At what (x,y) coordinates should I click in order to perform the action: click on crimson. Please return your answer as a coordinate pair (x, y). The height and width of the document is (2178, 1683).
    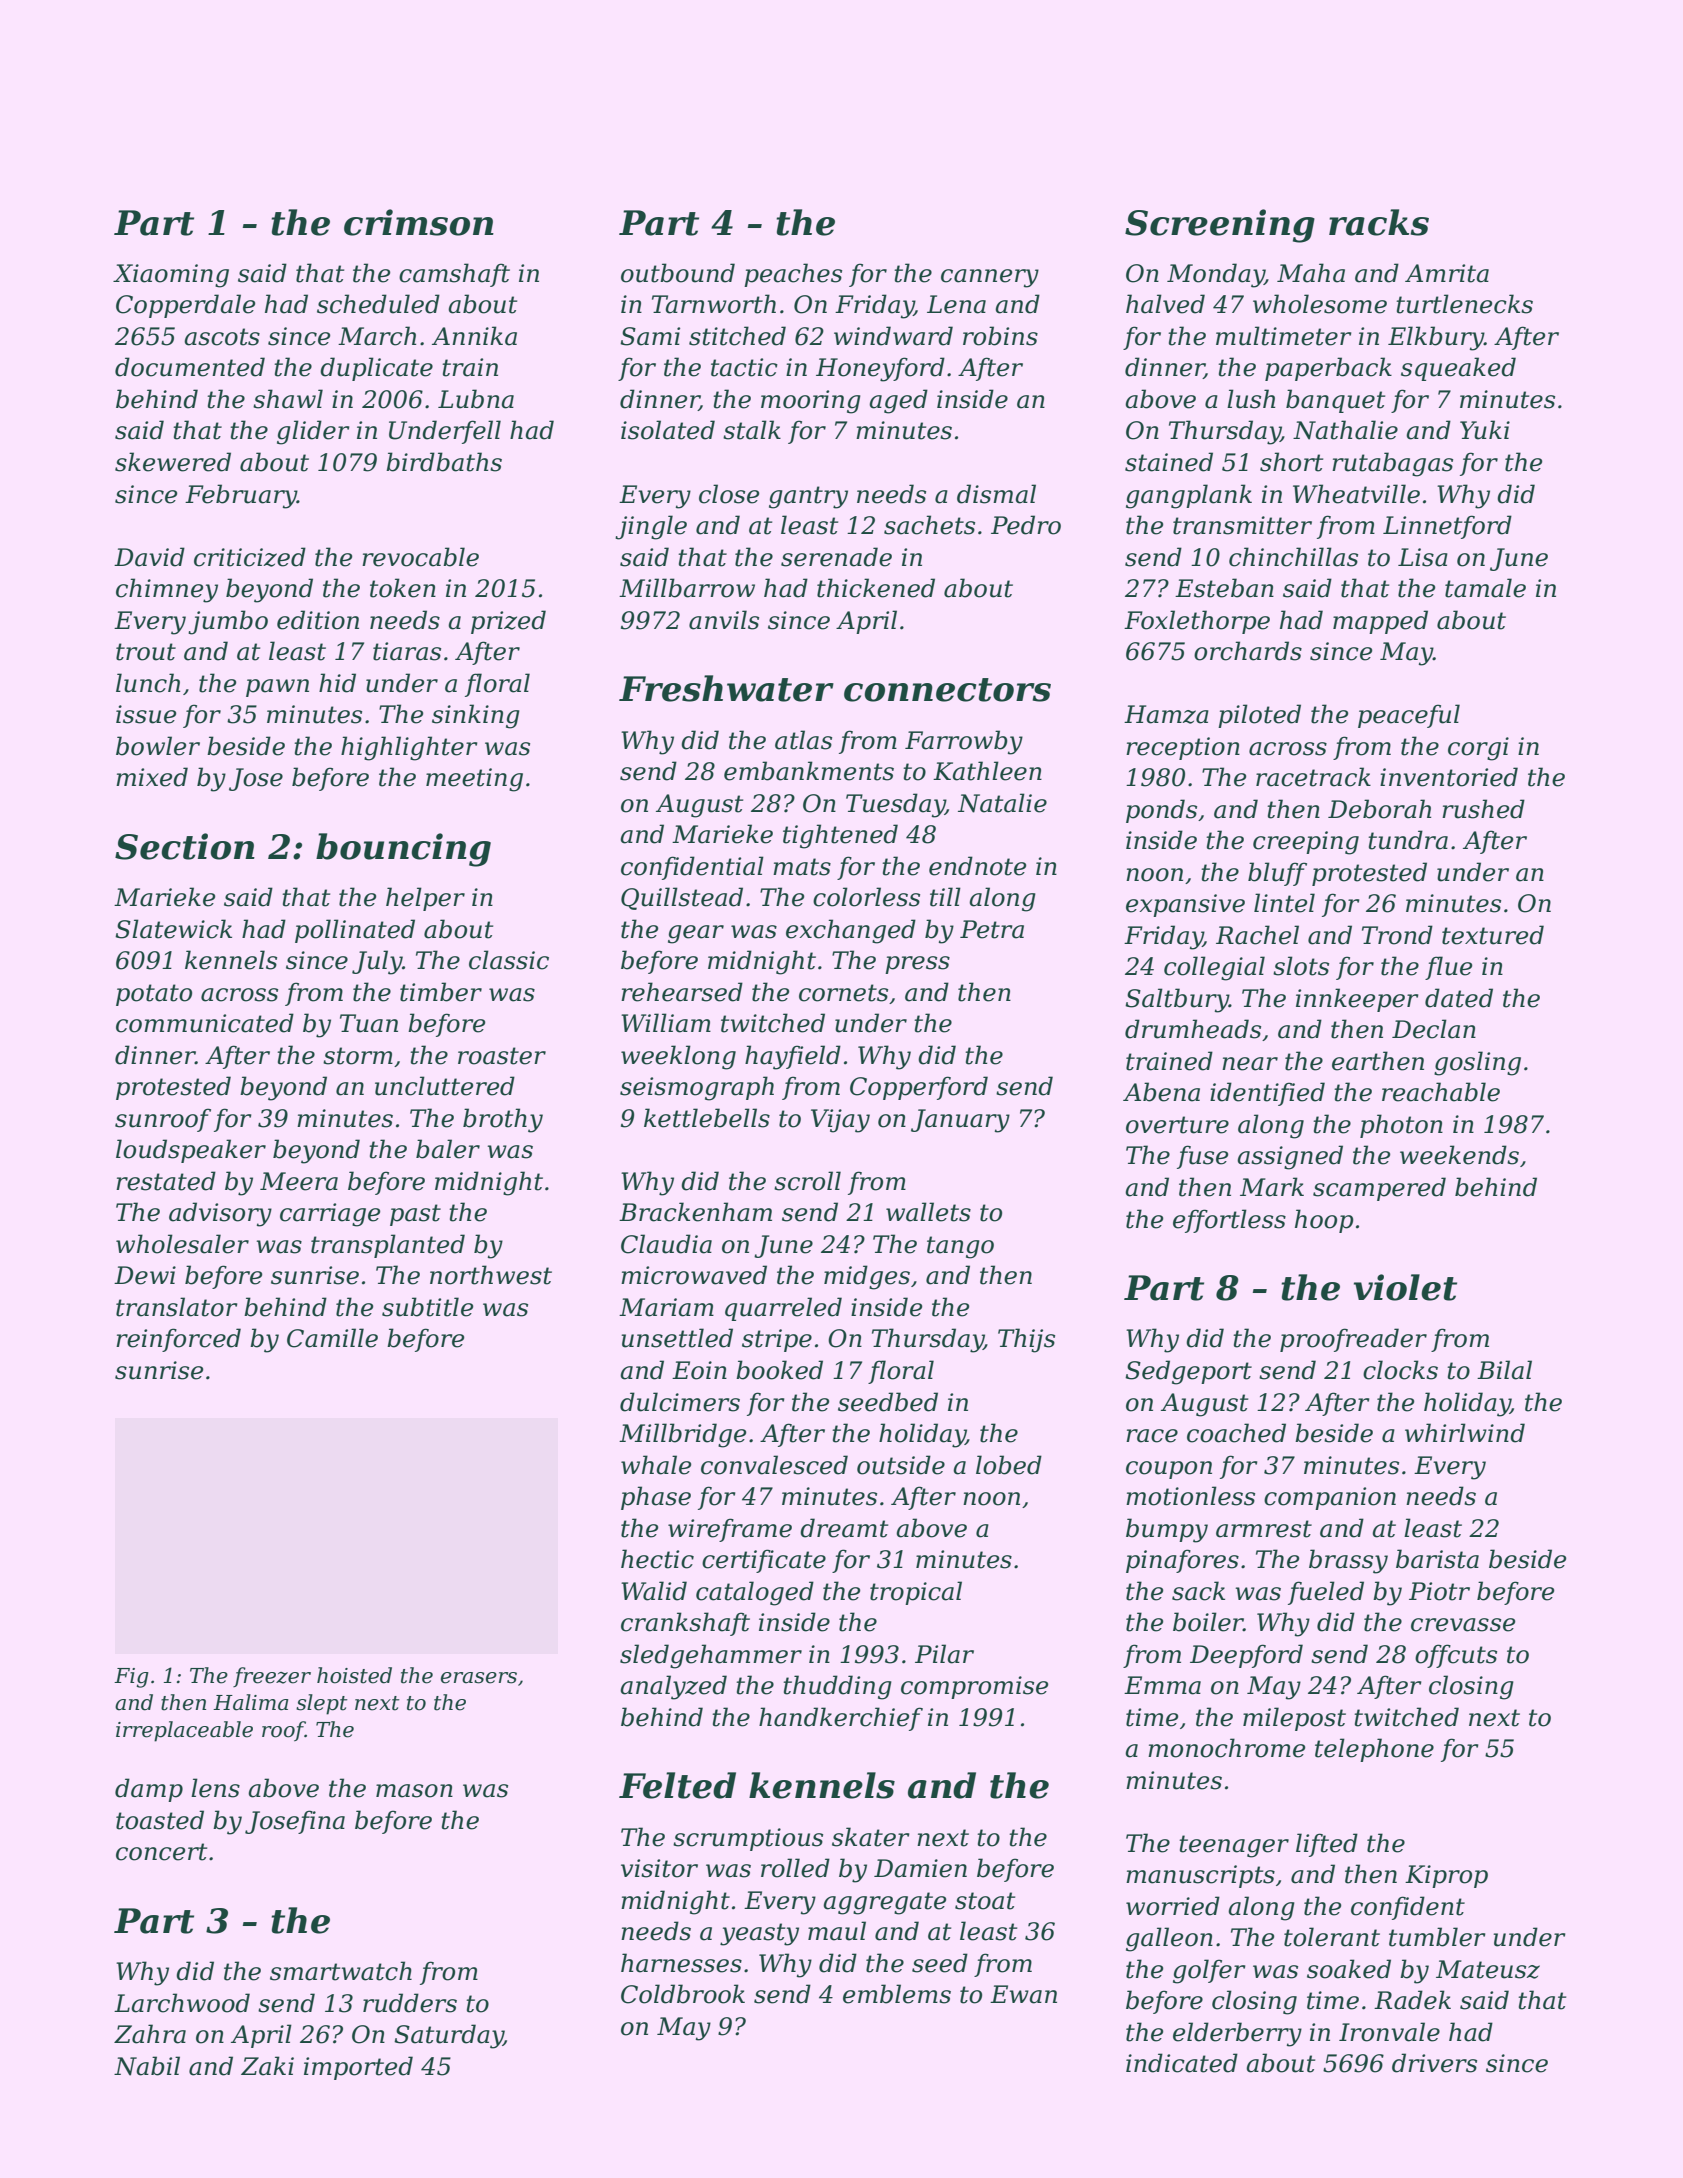
    Looking at the image, I should click on (419, 222).
